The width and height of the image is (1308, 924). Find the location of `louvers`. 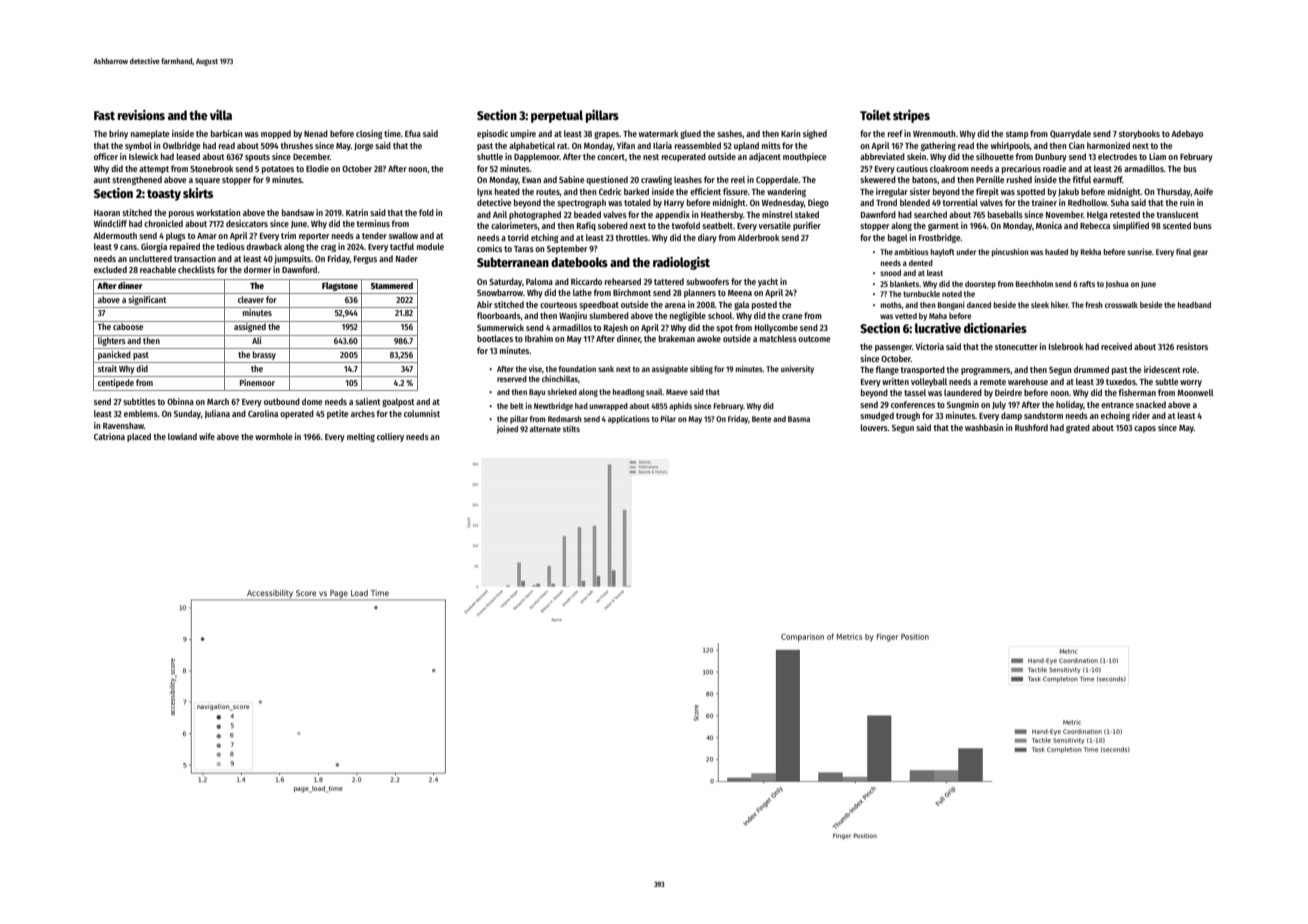

louvers is located at coordinates (874, 427).
